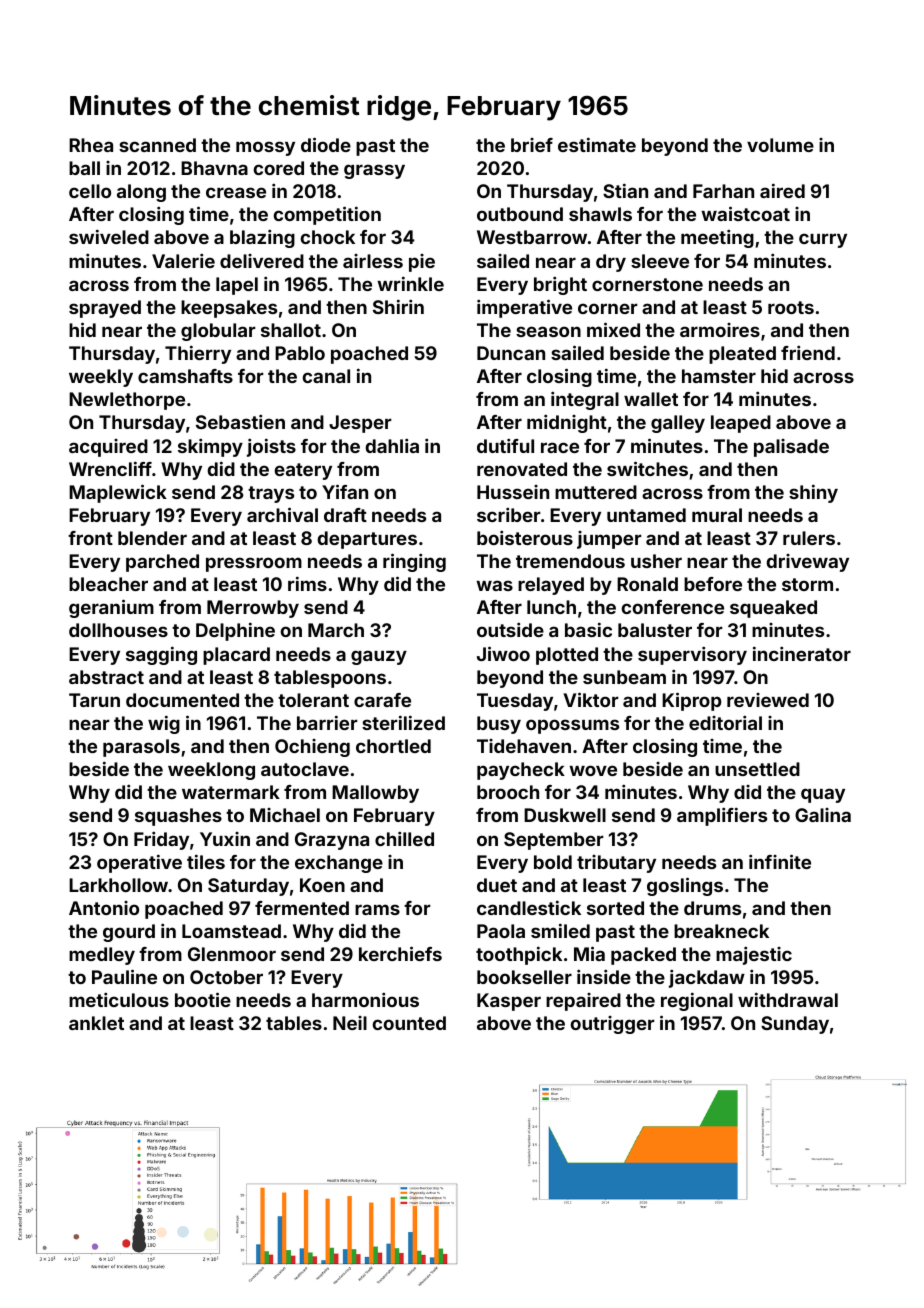 The width and height of the screenshot is (924, 1308). Describe the element at coordinates (725, 722) in the screenshot. I see `editorial` at that location.
